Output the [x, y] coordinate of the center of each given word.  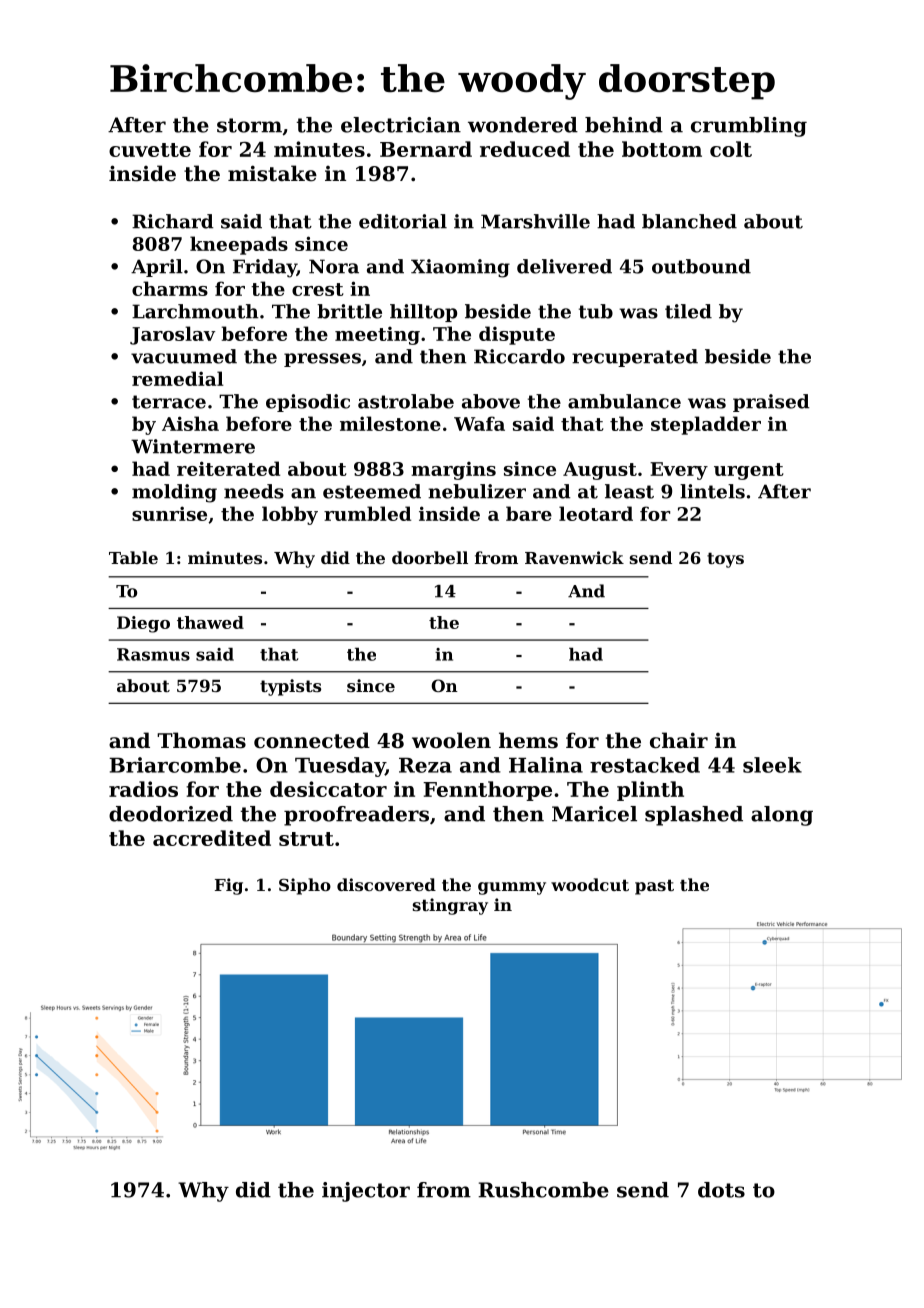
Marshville [535, 221]
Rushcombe [543, 1190]
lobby [290, 515]
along [782, 816]
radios [143, 789]
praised [771, 403]
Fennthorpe [487, 791]
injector [366, 1192]
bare [529, 513]
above [491, 401]
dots [721, 1190]
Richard [173, 221]
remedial [178, 378]
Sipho [305, 886]
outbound [701, 266]
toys [725, 560]
